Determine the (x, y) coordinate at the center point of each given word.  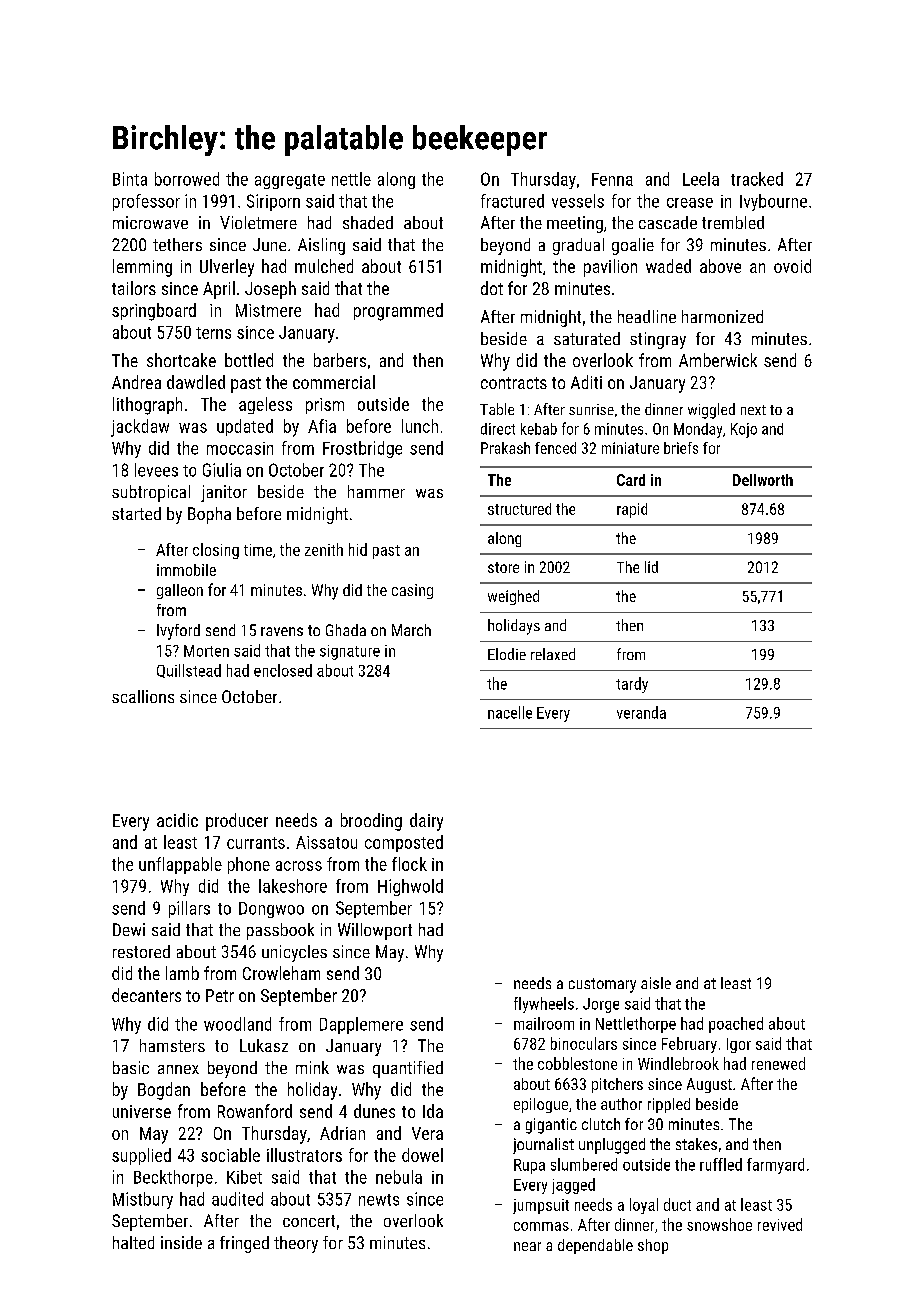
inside (181, 1242)
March (411, 630)
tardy (632, 685)
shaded (368, 222)
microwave (150, 222)
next (753, 410)
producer (237, 822)
